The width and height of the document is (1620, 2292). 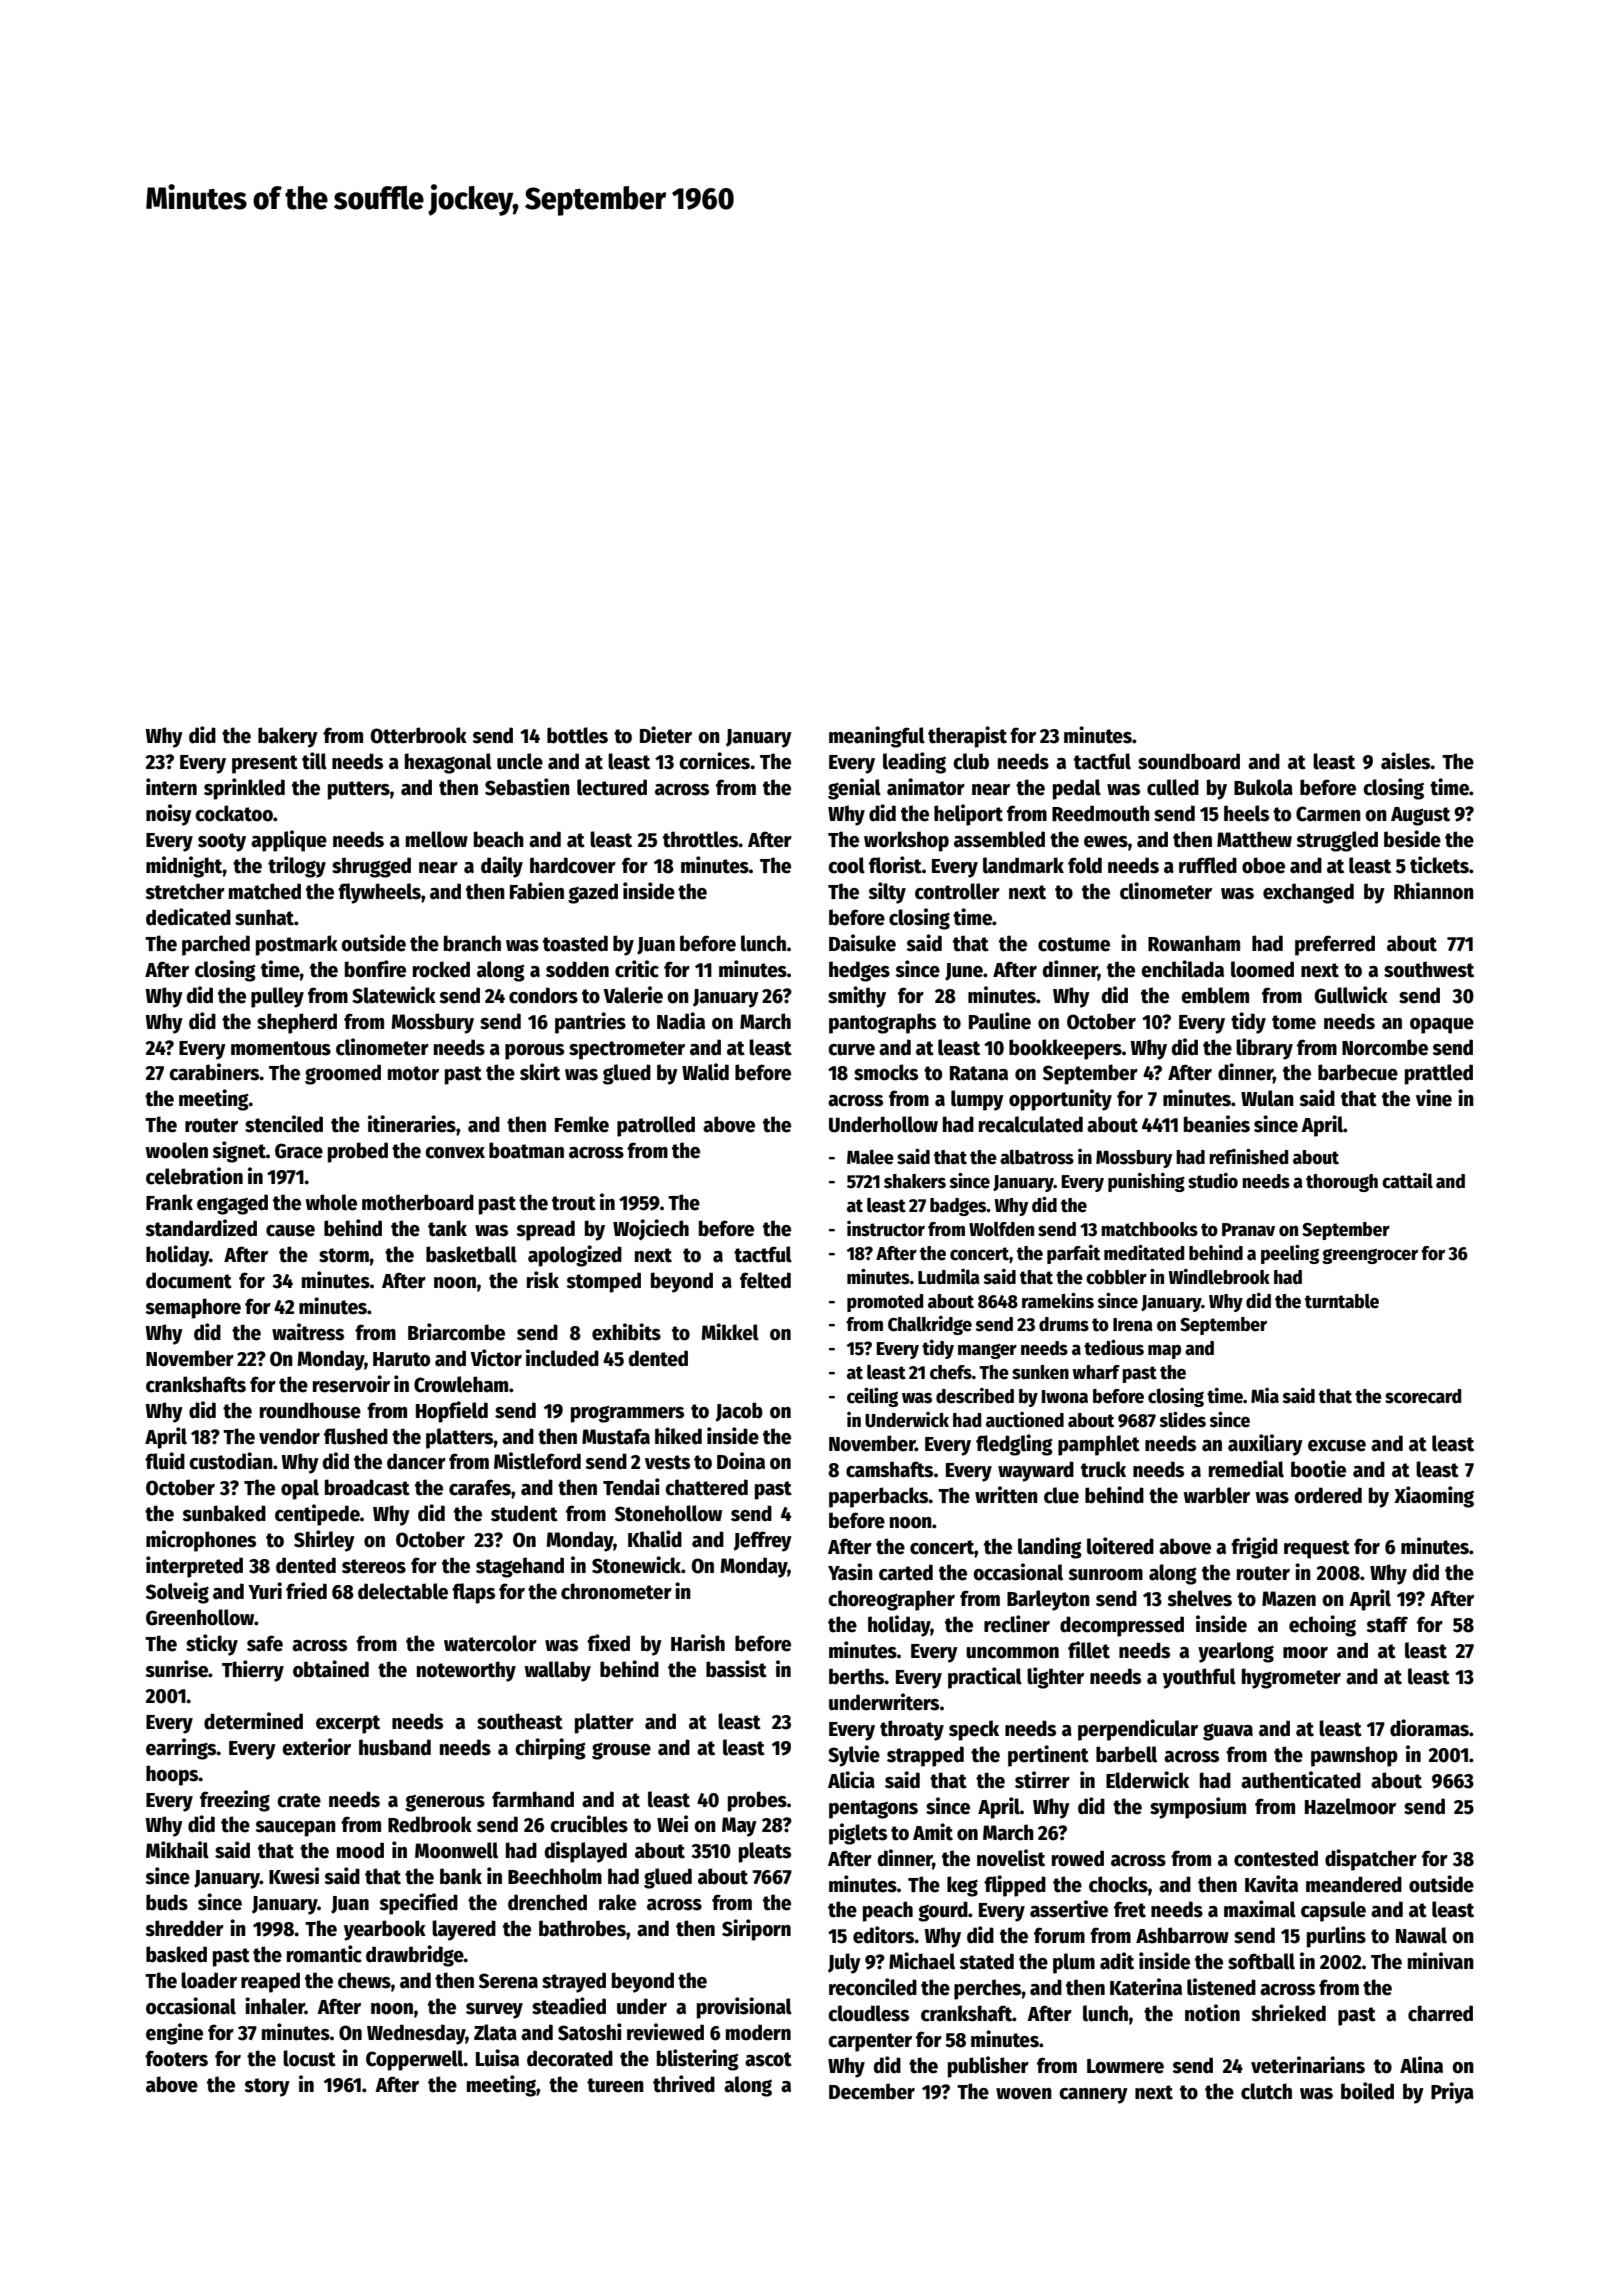 I want to click on bakery, so click(x=288, y=737).
